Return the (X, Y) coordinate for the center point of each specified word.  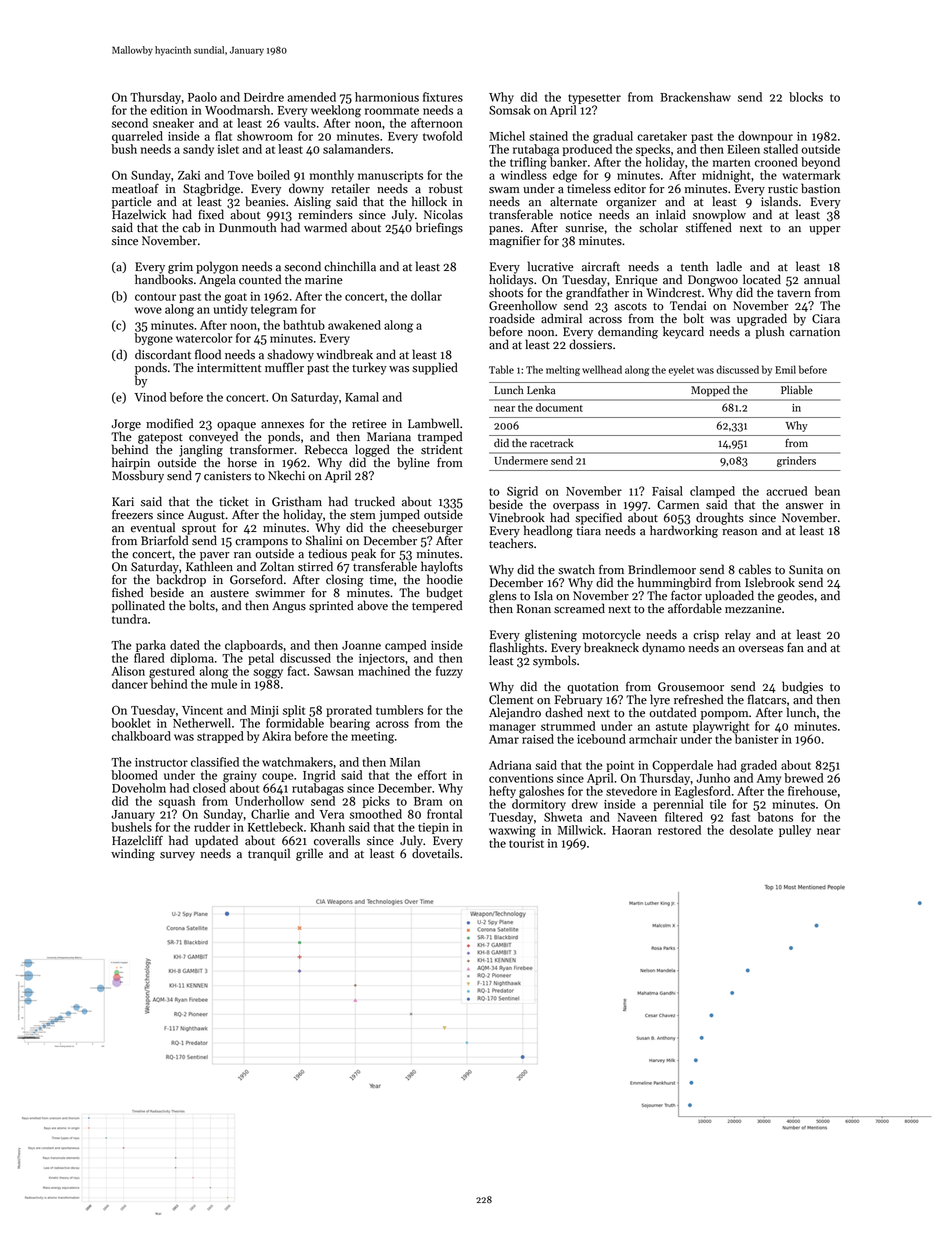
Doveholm (139, 788)
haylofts (442, 567)
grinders (796, 461)
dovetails (435, 853)
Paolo (202, 97)
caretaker (662, 136)
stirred (315, 566)
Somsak (510, 110)
